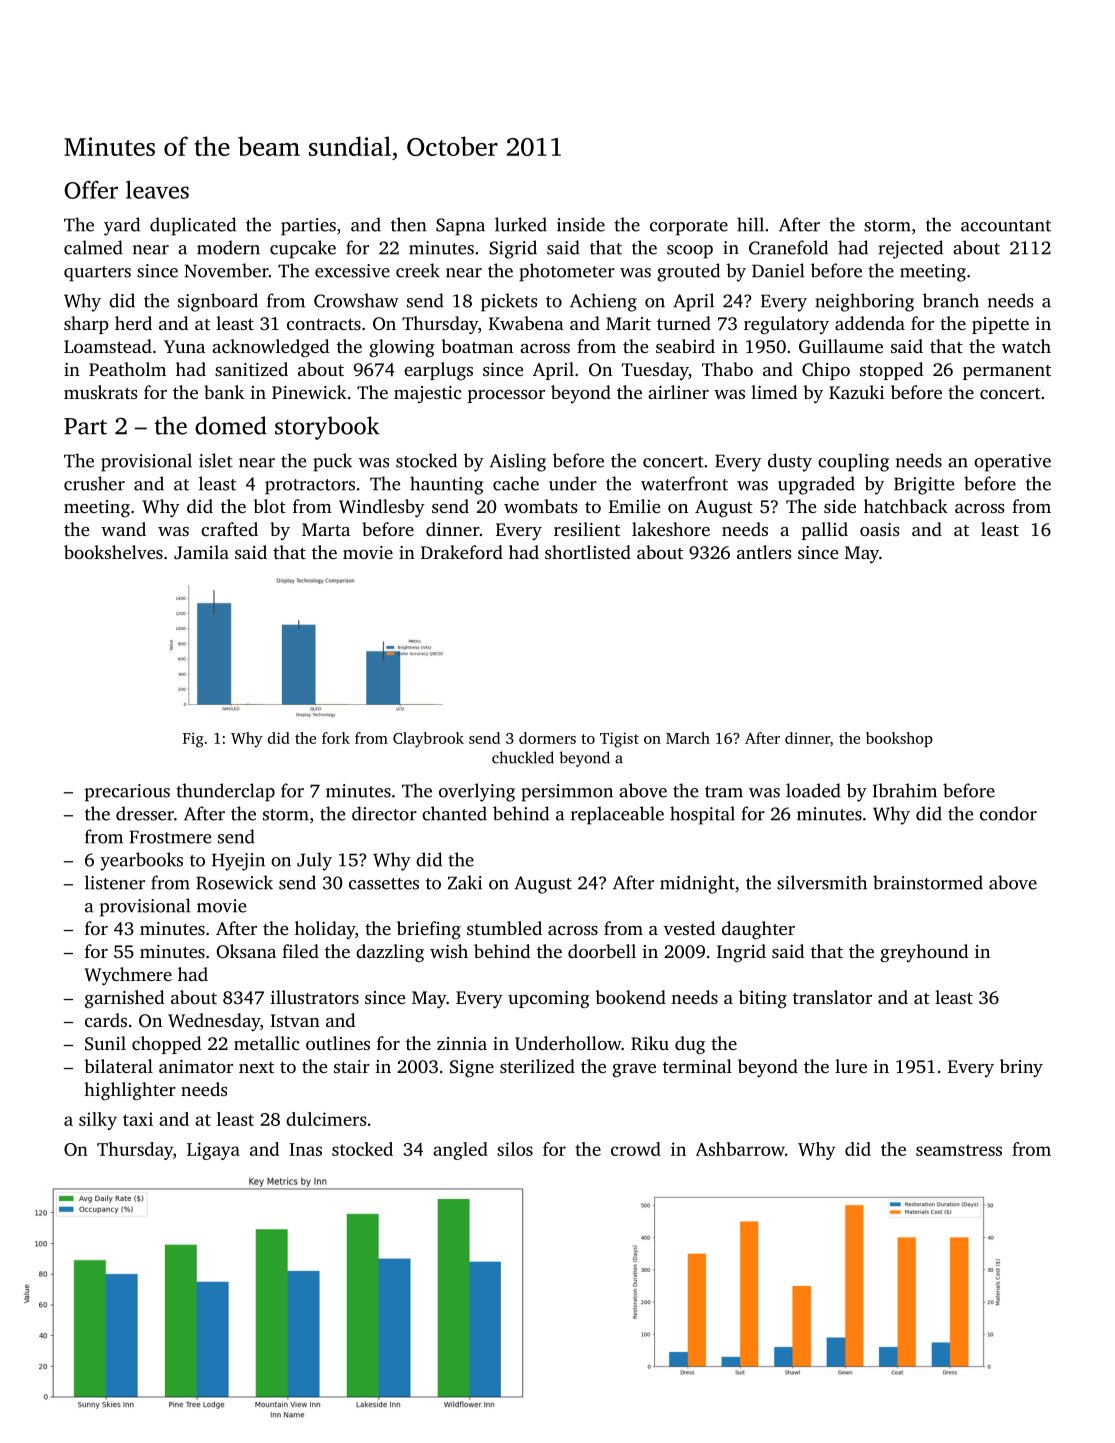 Image resolution: width=1115 pixels, height=1443 pixels. I want to click on Peatholm, so click(127, 369).
